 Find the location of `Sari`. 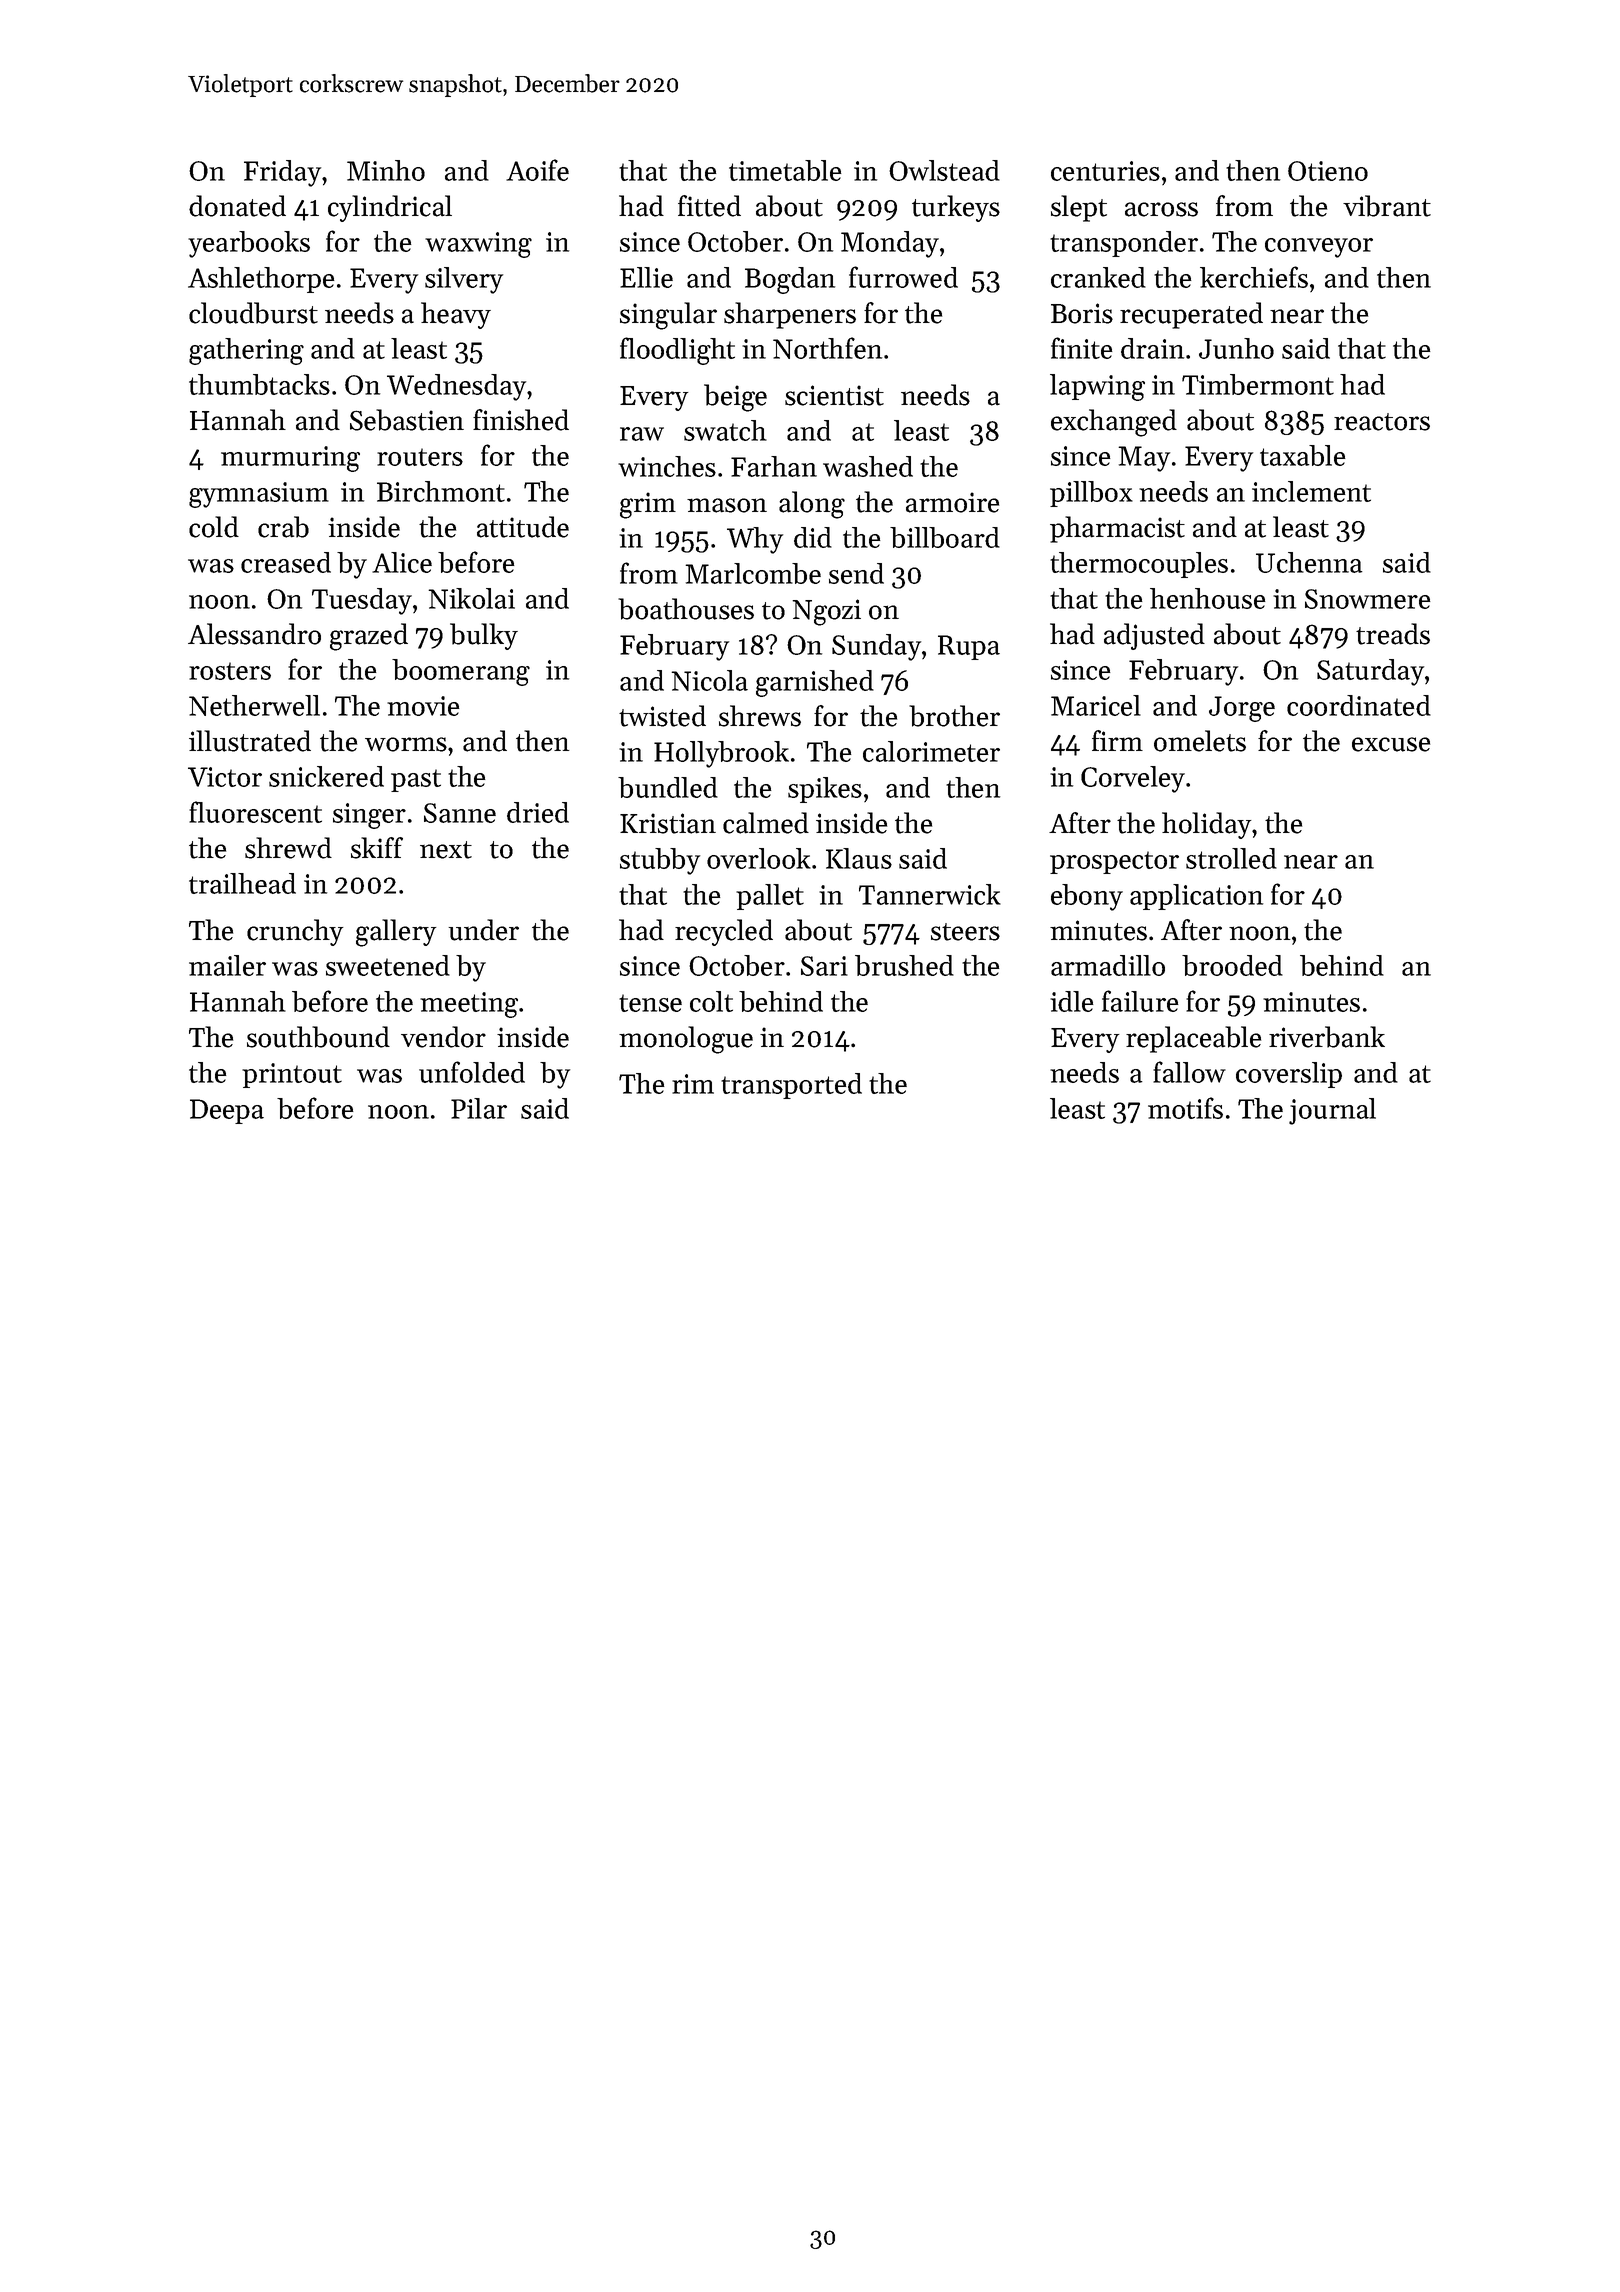

Sari is located at coordinates (824, 966).
